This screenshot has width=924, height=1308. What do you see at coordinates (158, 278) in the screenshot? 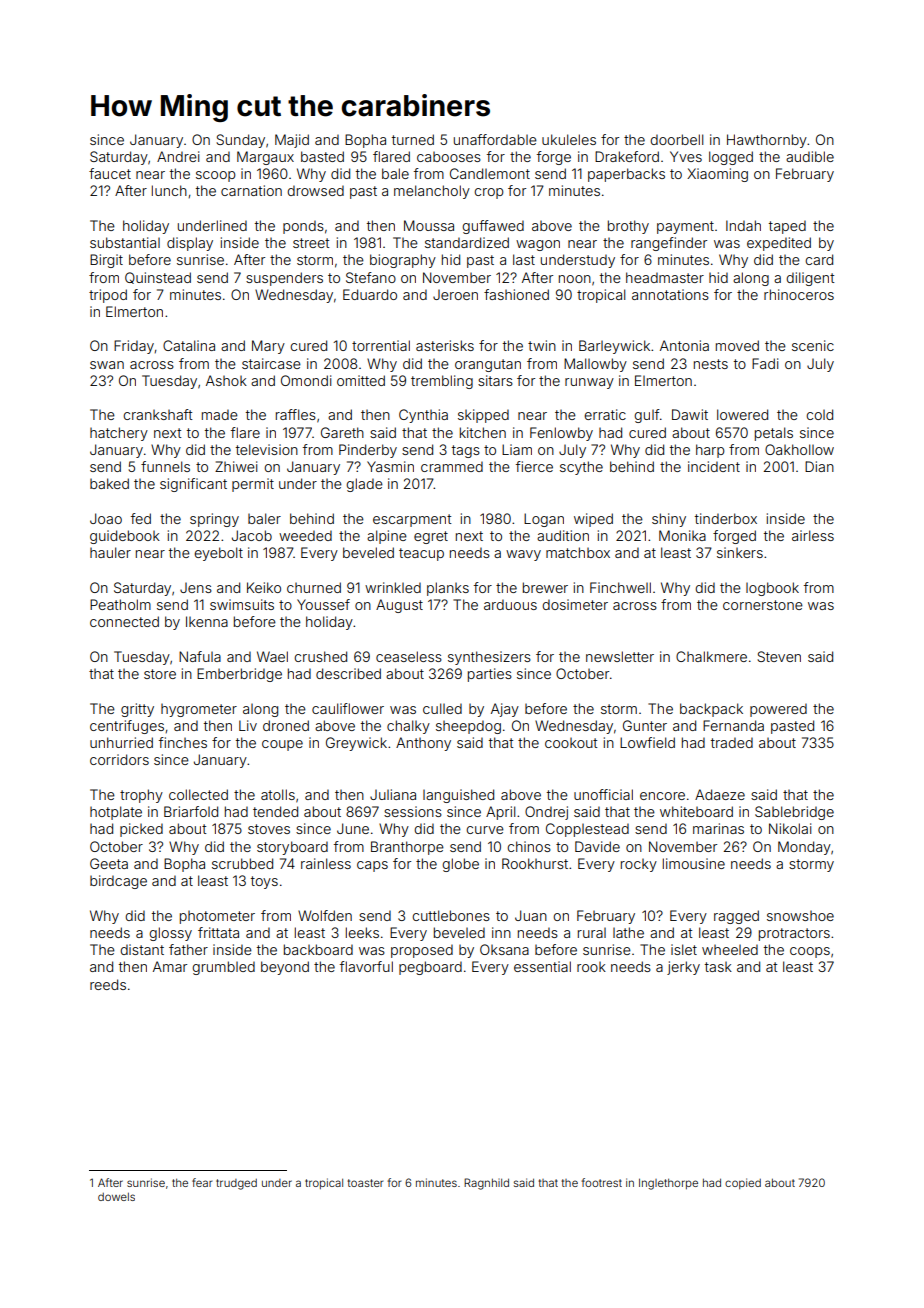
I see `Quinstead` at bounding box center [158, 278].
